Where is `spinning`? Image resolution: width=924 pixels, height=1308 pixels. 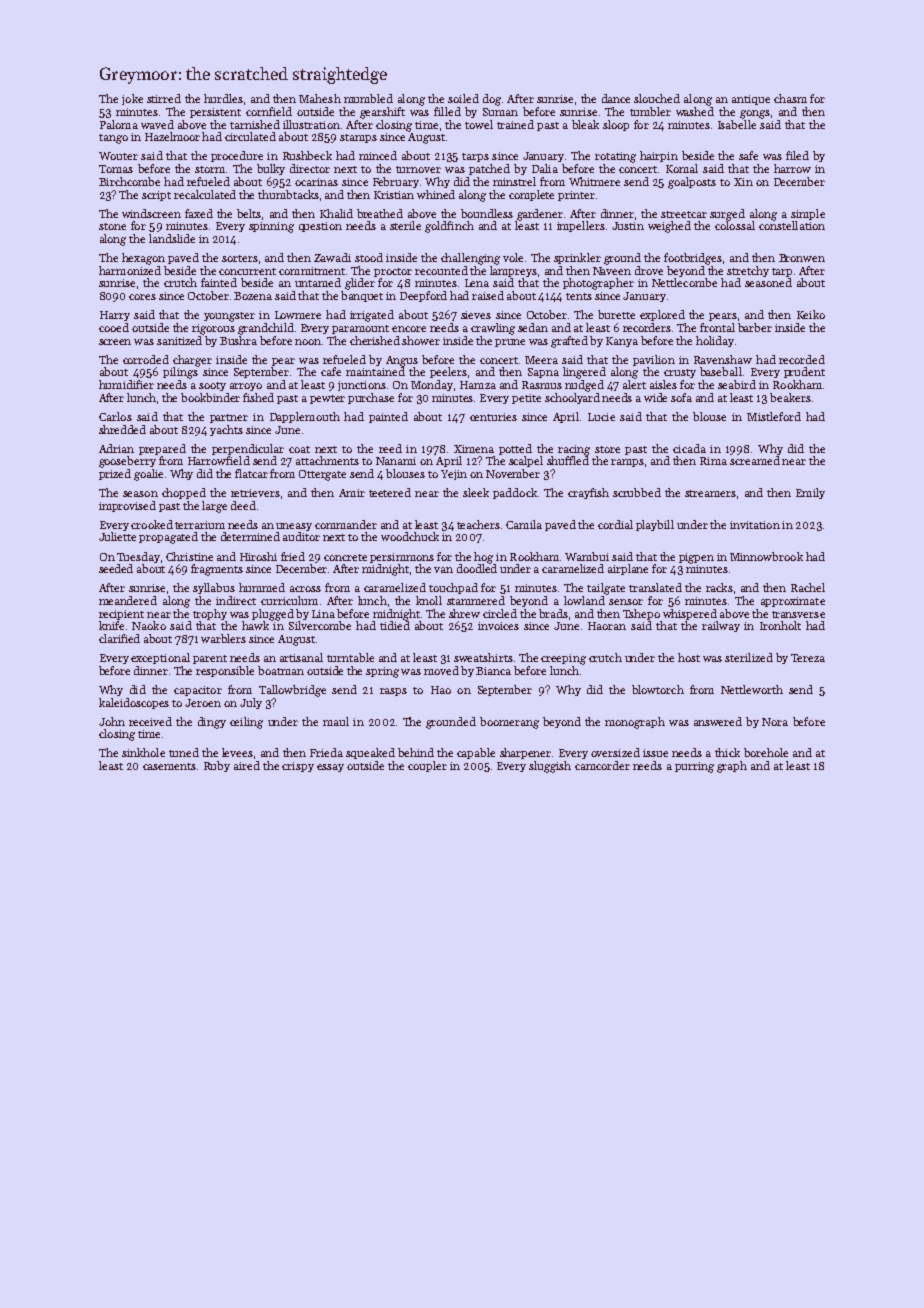
spinning is located at coordinates (271, 227).
